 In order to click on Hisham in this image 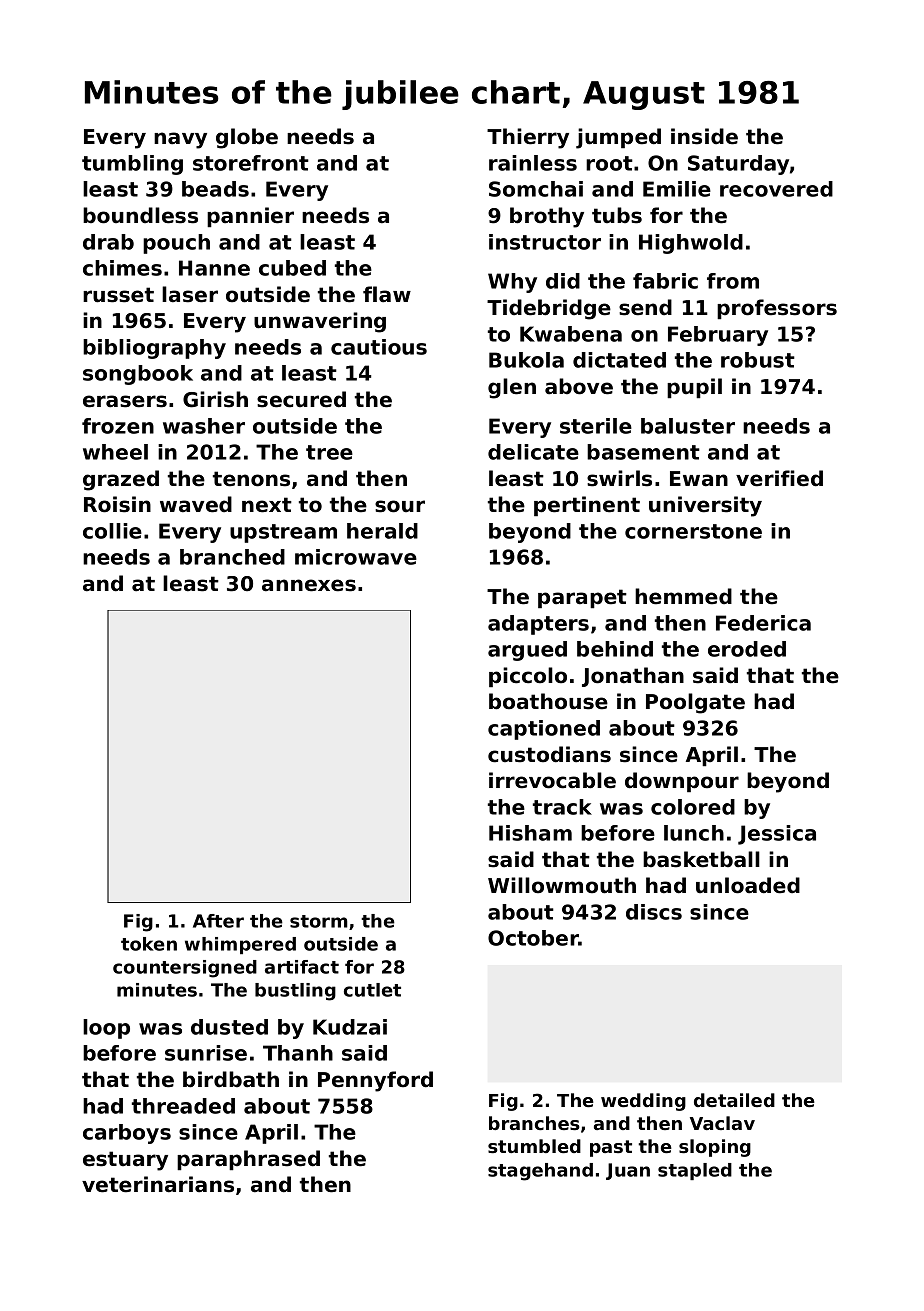, I will do `click(530, 833)`.
